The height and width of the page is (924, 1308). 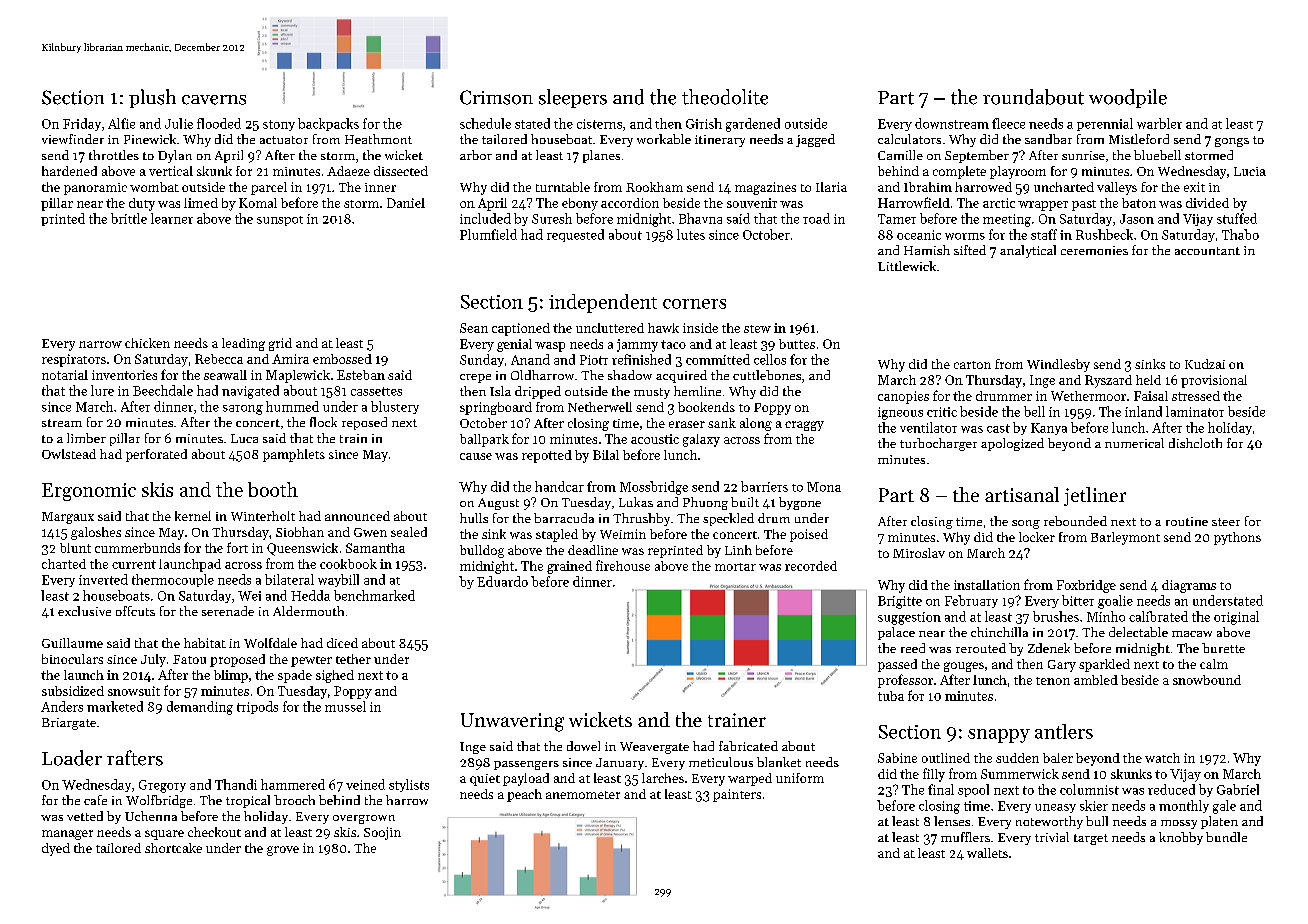 What do you see at coordinates (1232, 142) in the page?
I see `gongs` at bounding box center [1232, 142].
